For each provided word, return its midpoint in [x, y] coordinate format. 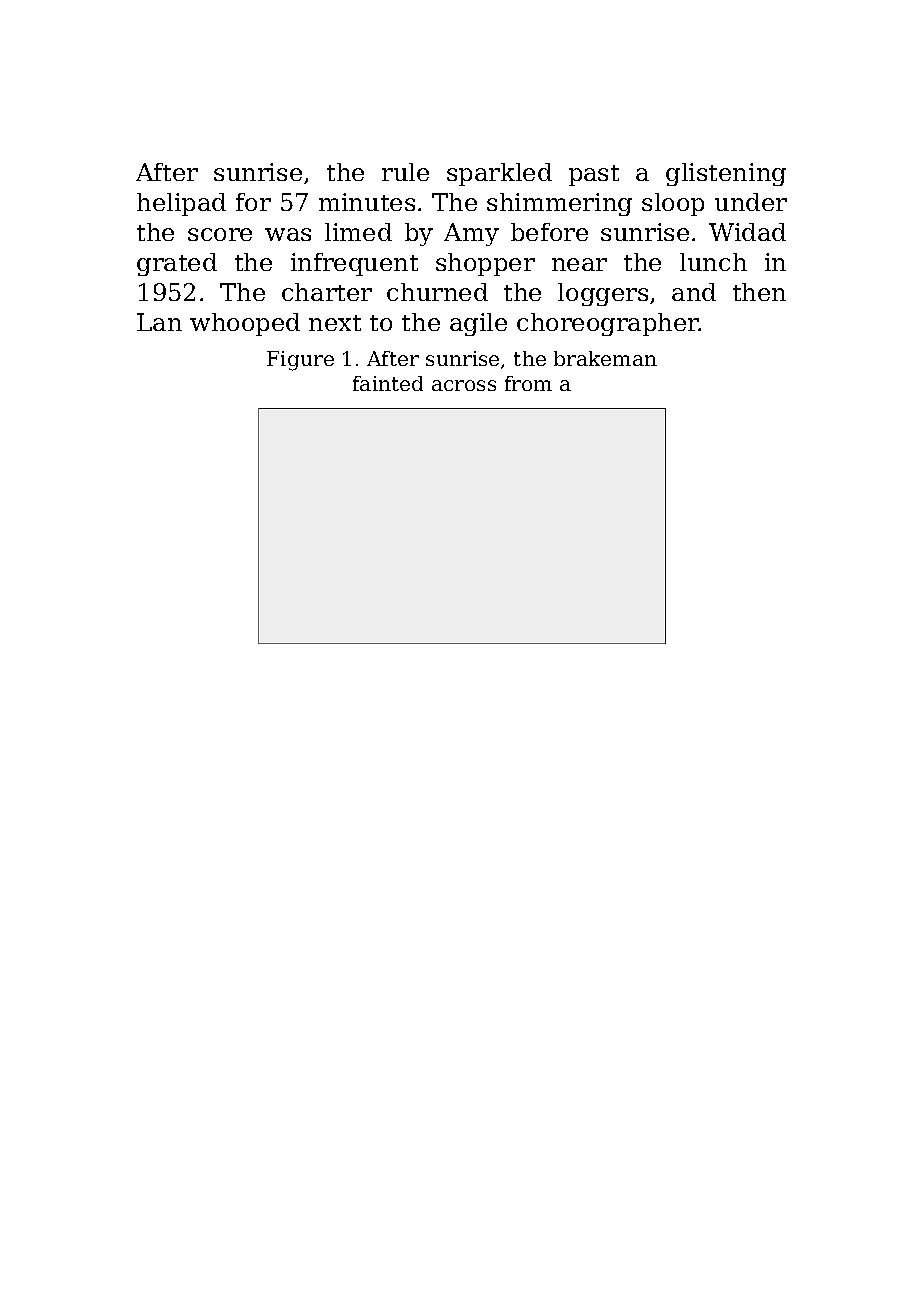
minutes [367, 202]
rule [405, 172]
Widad [747, 232]
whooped [245, 324]
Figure [300, 361]
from [528, 383]
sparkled [499, 174]
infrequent [354, 264]
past [594, 175]
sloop [673, 204]
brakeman [605, 358]
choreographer [608, 324]
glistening [726, 174]
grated [177, 264]
